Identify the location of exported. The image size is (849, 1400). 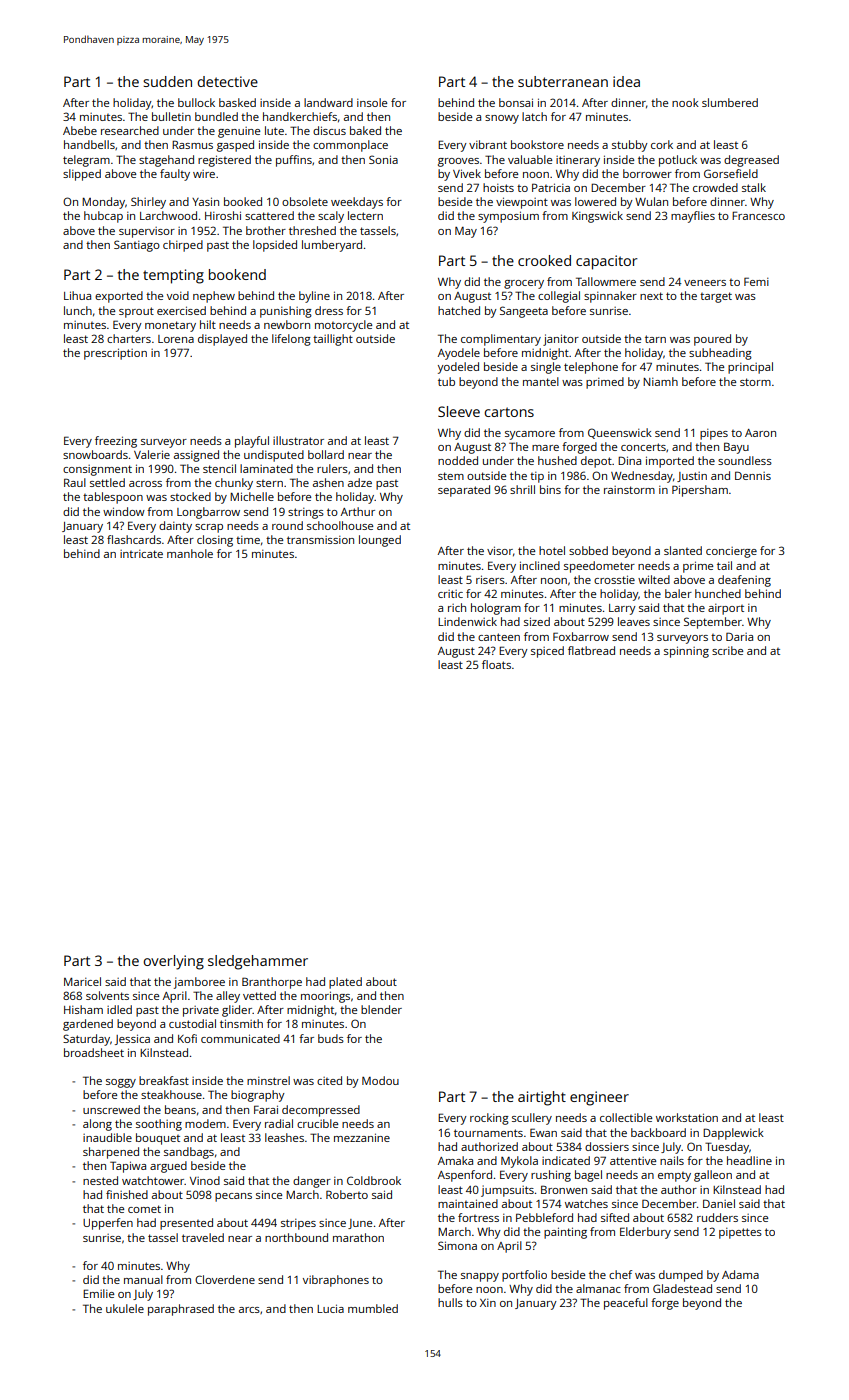
(119, 297).
